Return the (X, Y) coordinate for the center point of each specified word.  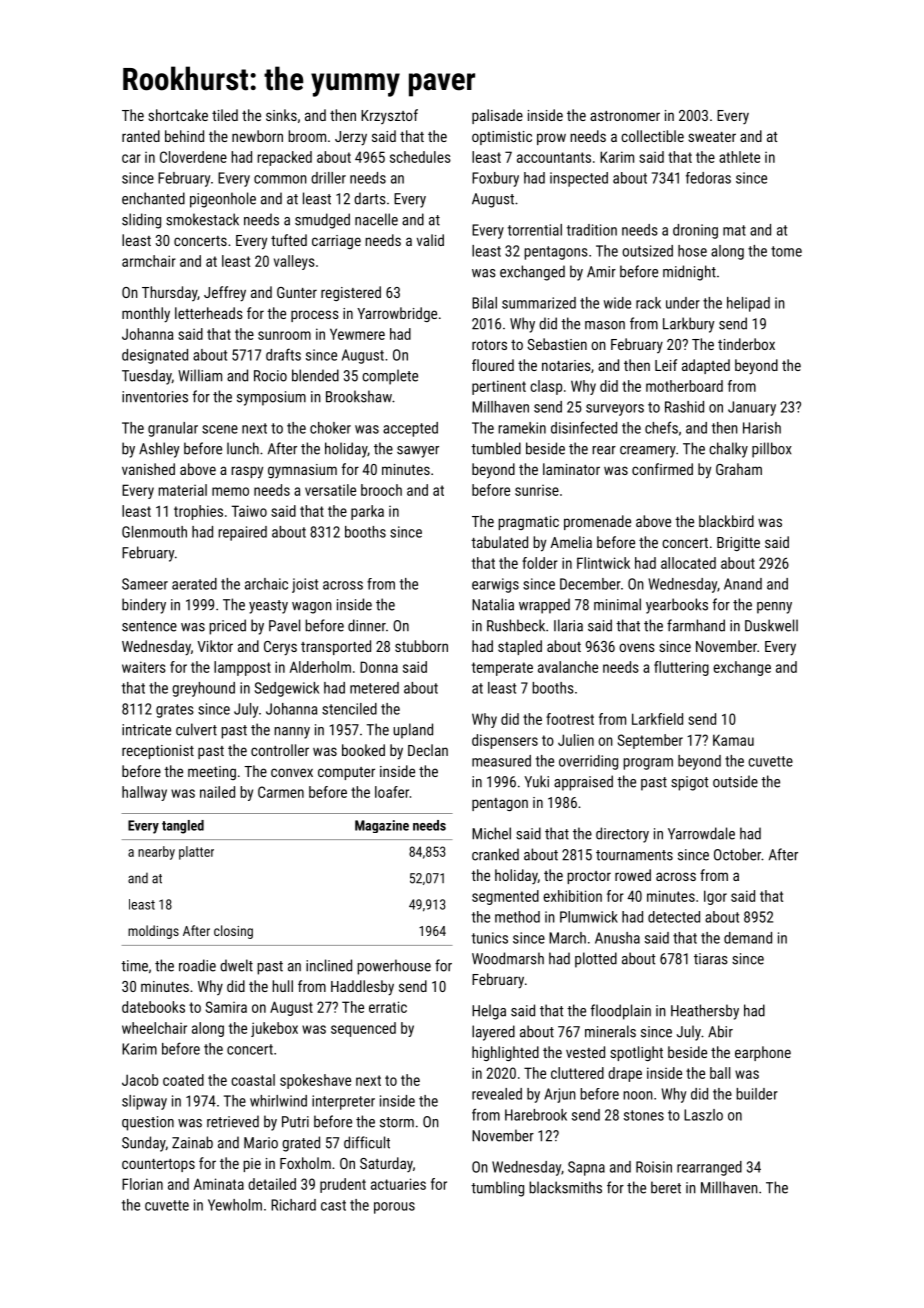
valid (430, 240)
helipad (748, 304)
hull (282, 986)
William (200, 375)
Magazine (382, 826)
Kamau (733, 740)
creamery (648, 452)
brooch (381, 490)
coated (183, 1080)
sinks (281, 115)
